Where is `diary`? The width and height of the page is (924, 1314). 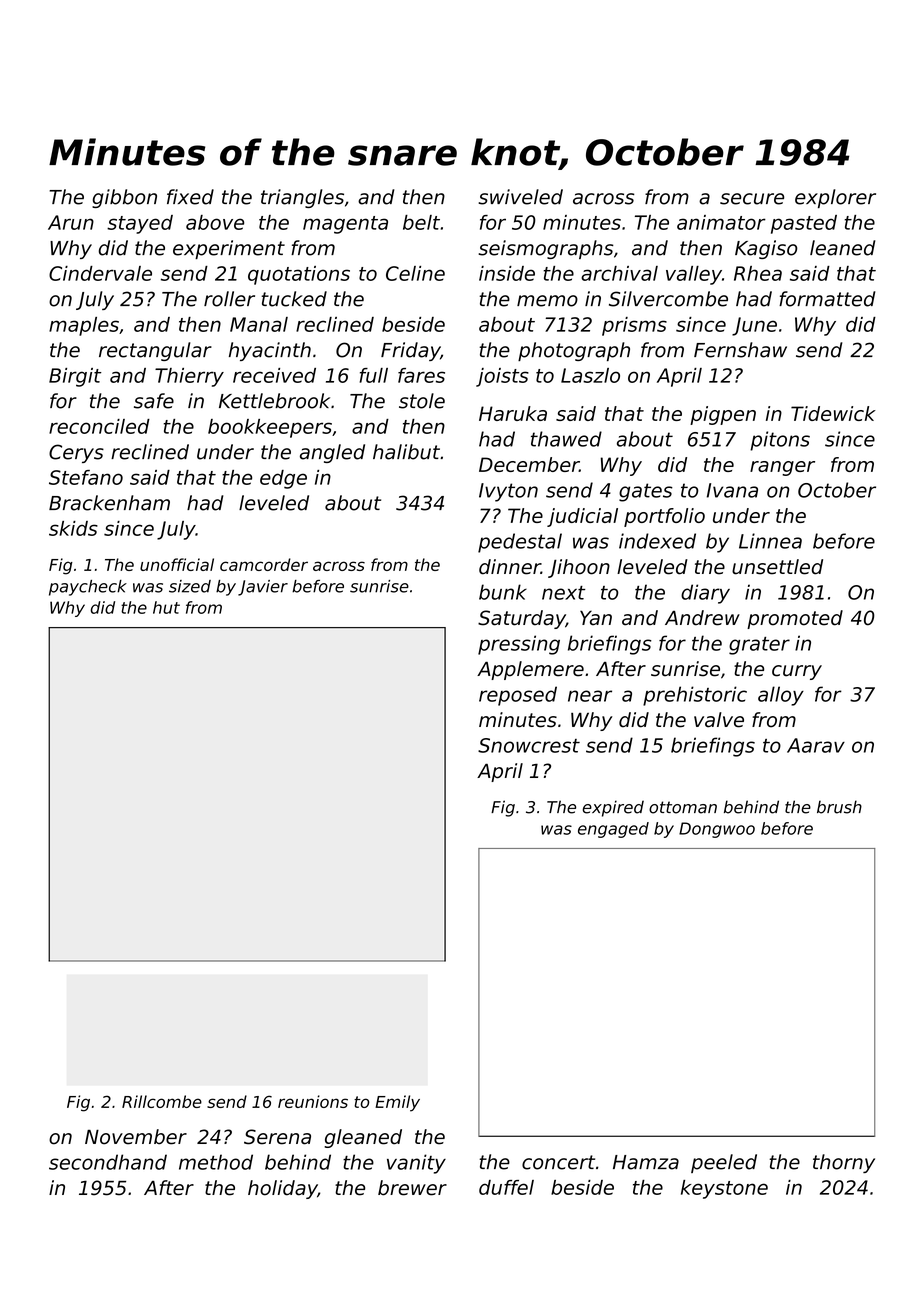 diary is located at coordinates (705, 594).
